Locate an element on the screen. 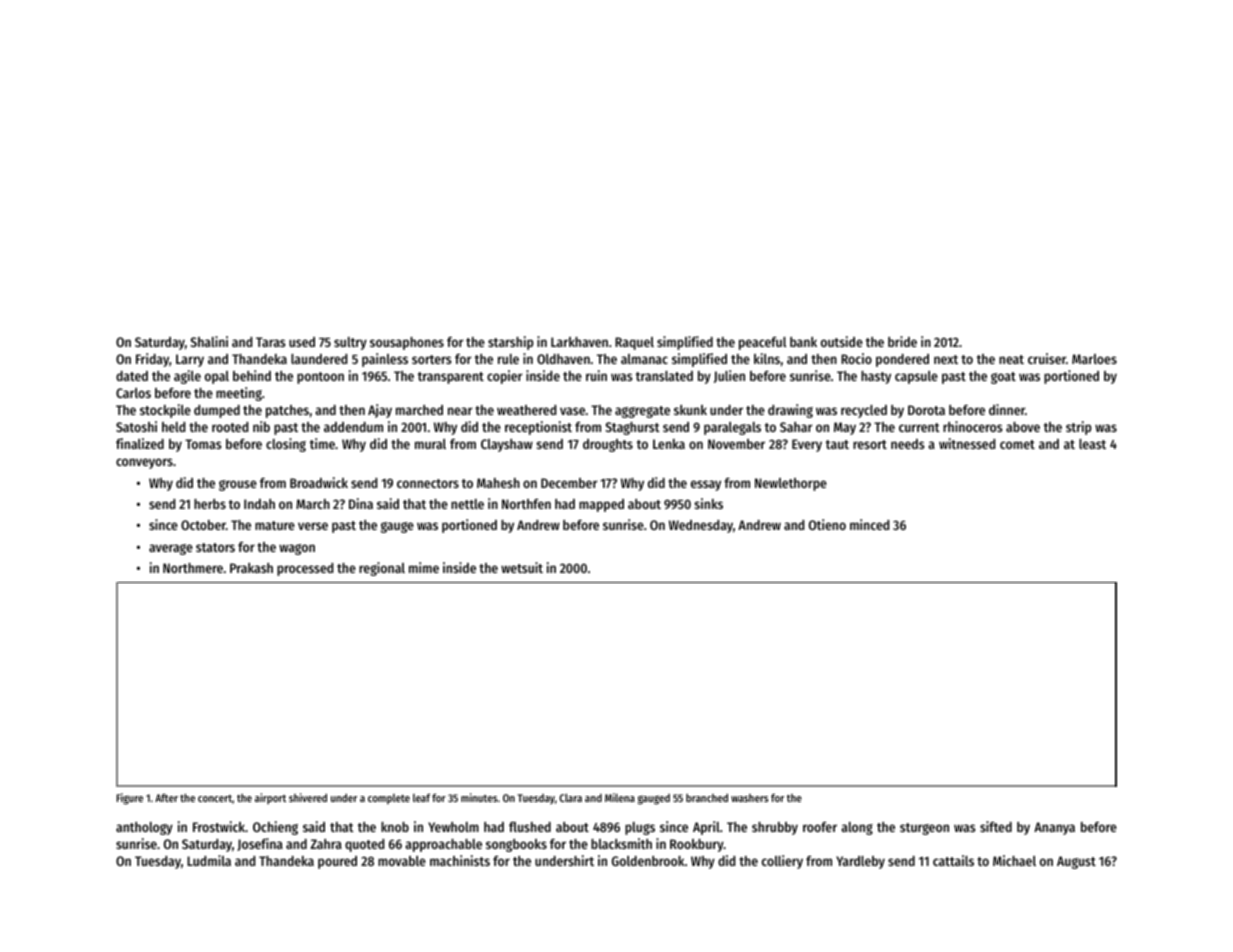  Friday is located at coordinates (152, 360).
